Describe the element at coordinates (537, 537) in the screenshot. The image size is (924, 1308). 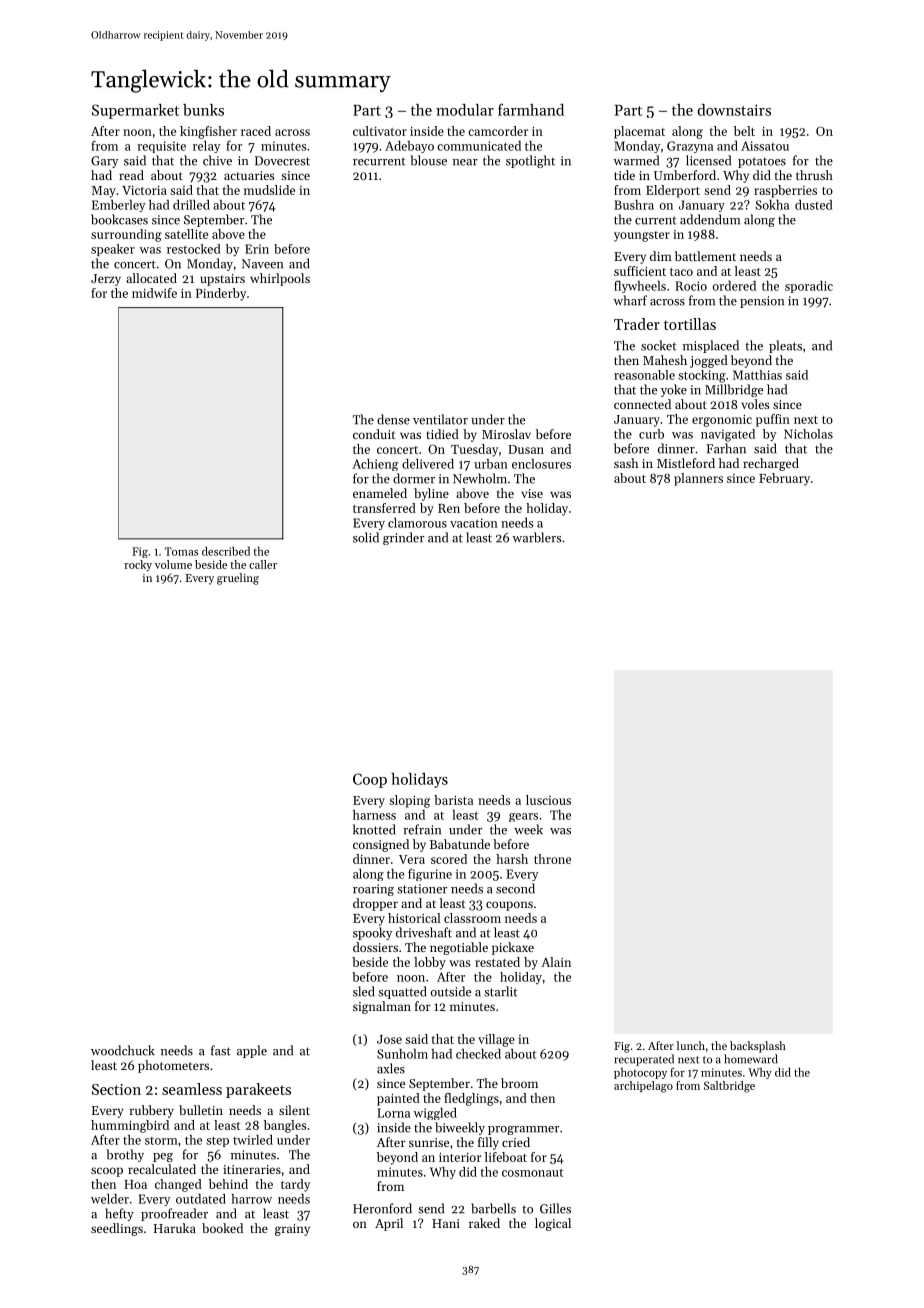
I see `warblers` at that location.
